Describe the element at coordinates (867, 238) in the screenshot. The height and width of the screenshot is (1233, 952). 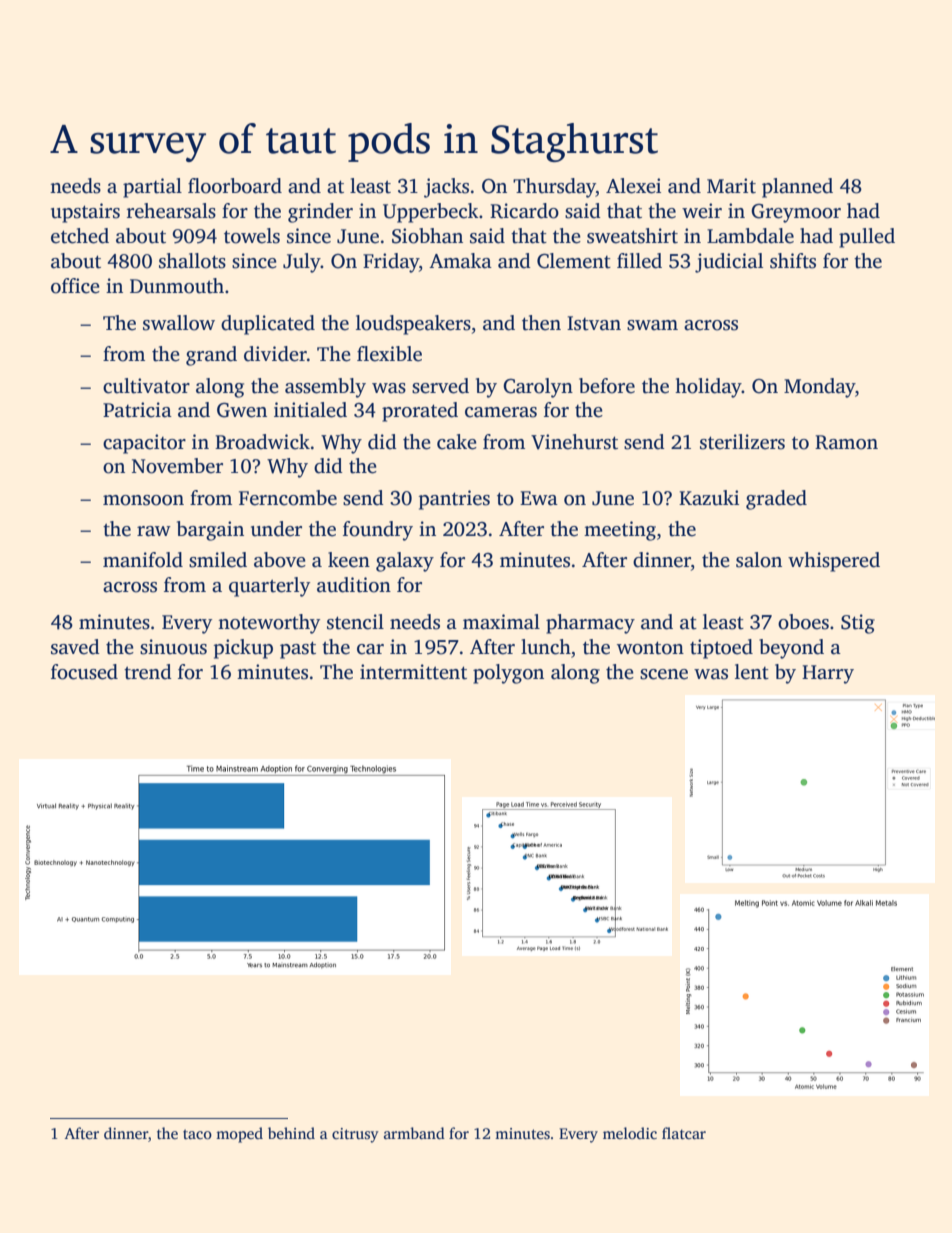
I see `pulled` at that location.
